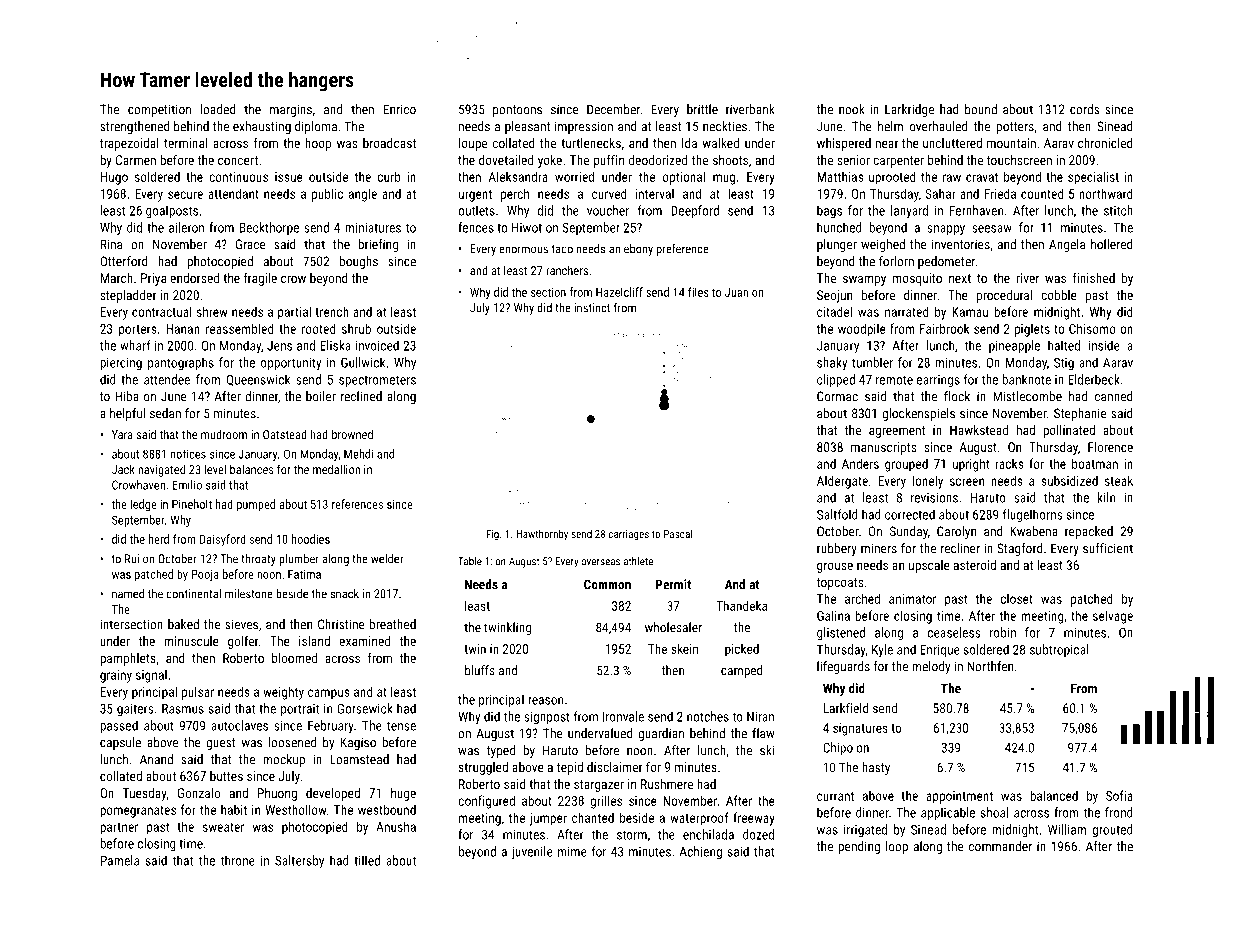  Describe the element at coordinates (572, 852) in the screenshot. I see `mime` at that location.
